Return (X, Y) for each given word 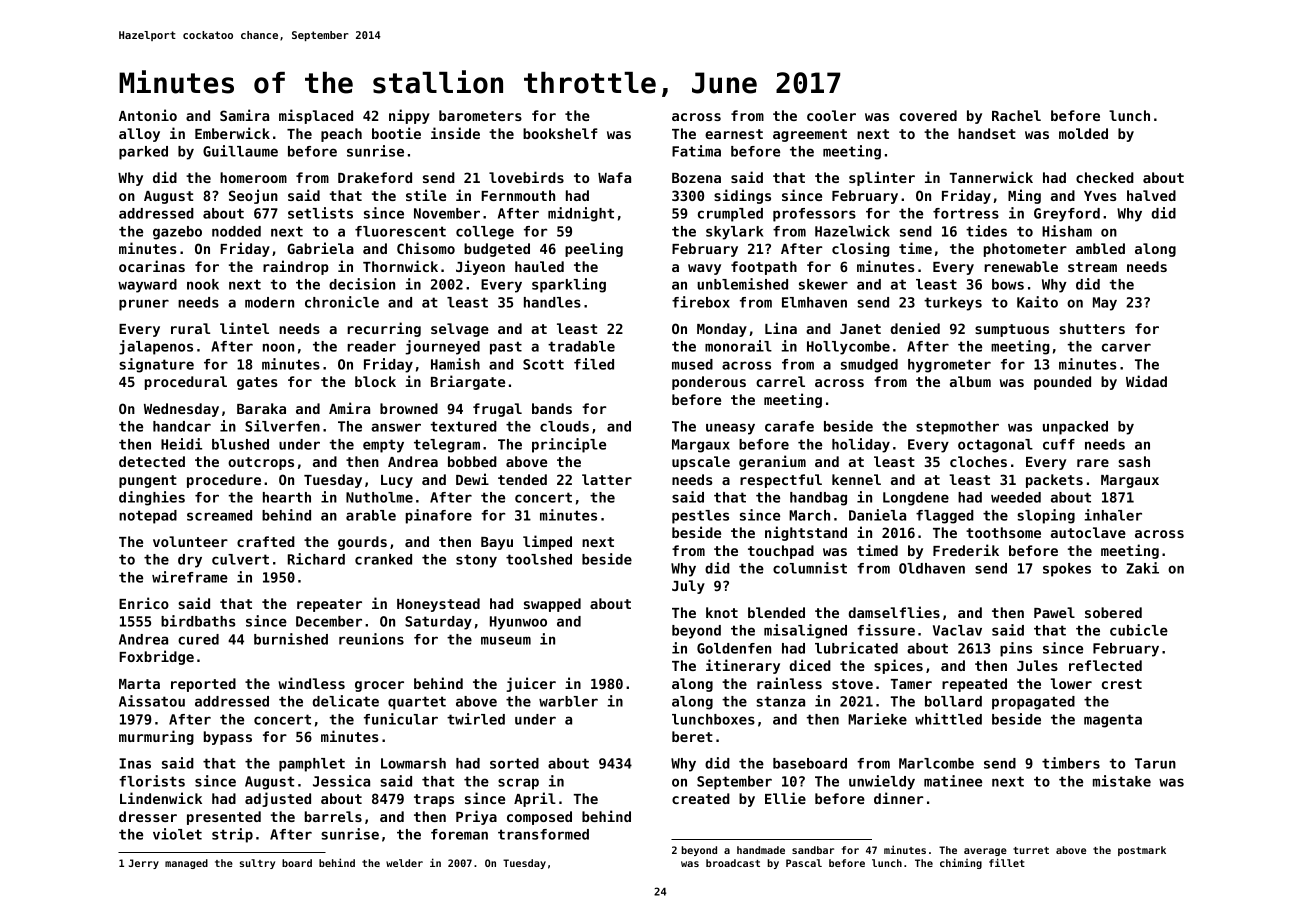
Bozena (696, 178)
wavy (704, 269)
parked (143, 153)
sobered (1113, 612)
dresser (148, 816)
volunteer (190, 541)
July (688, 587)
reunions (371, 639)
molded (1083, 133)
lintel (244, 328)
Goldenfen (734, 648)
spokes (1067, 570)
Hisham (1067, 231)
